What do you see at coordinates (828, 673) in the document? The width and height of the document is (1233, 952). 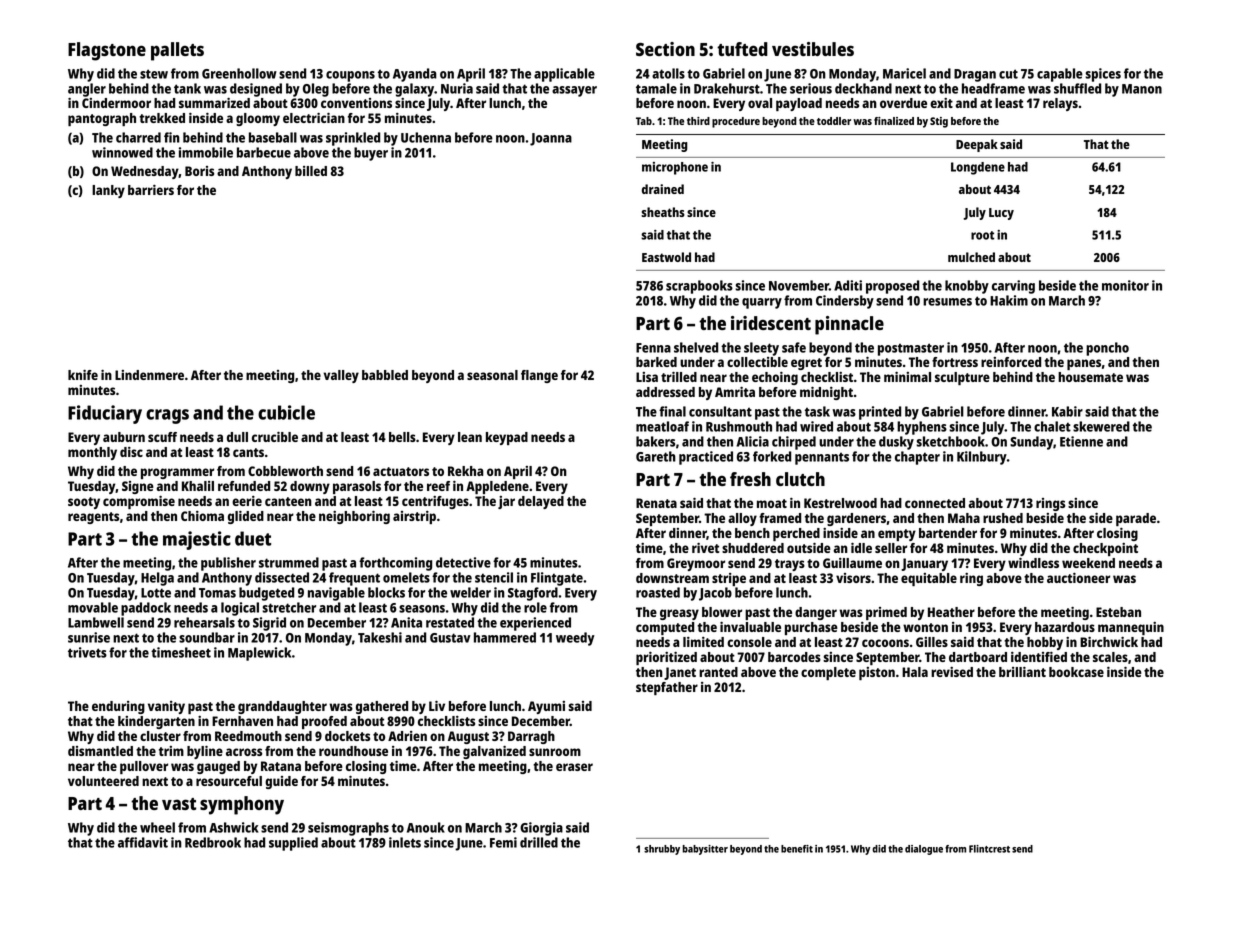 I see `complete` at bounding box center [828, 673].
